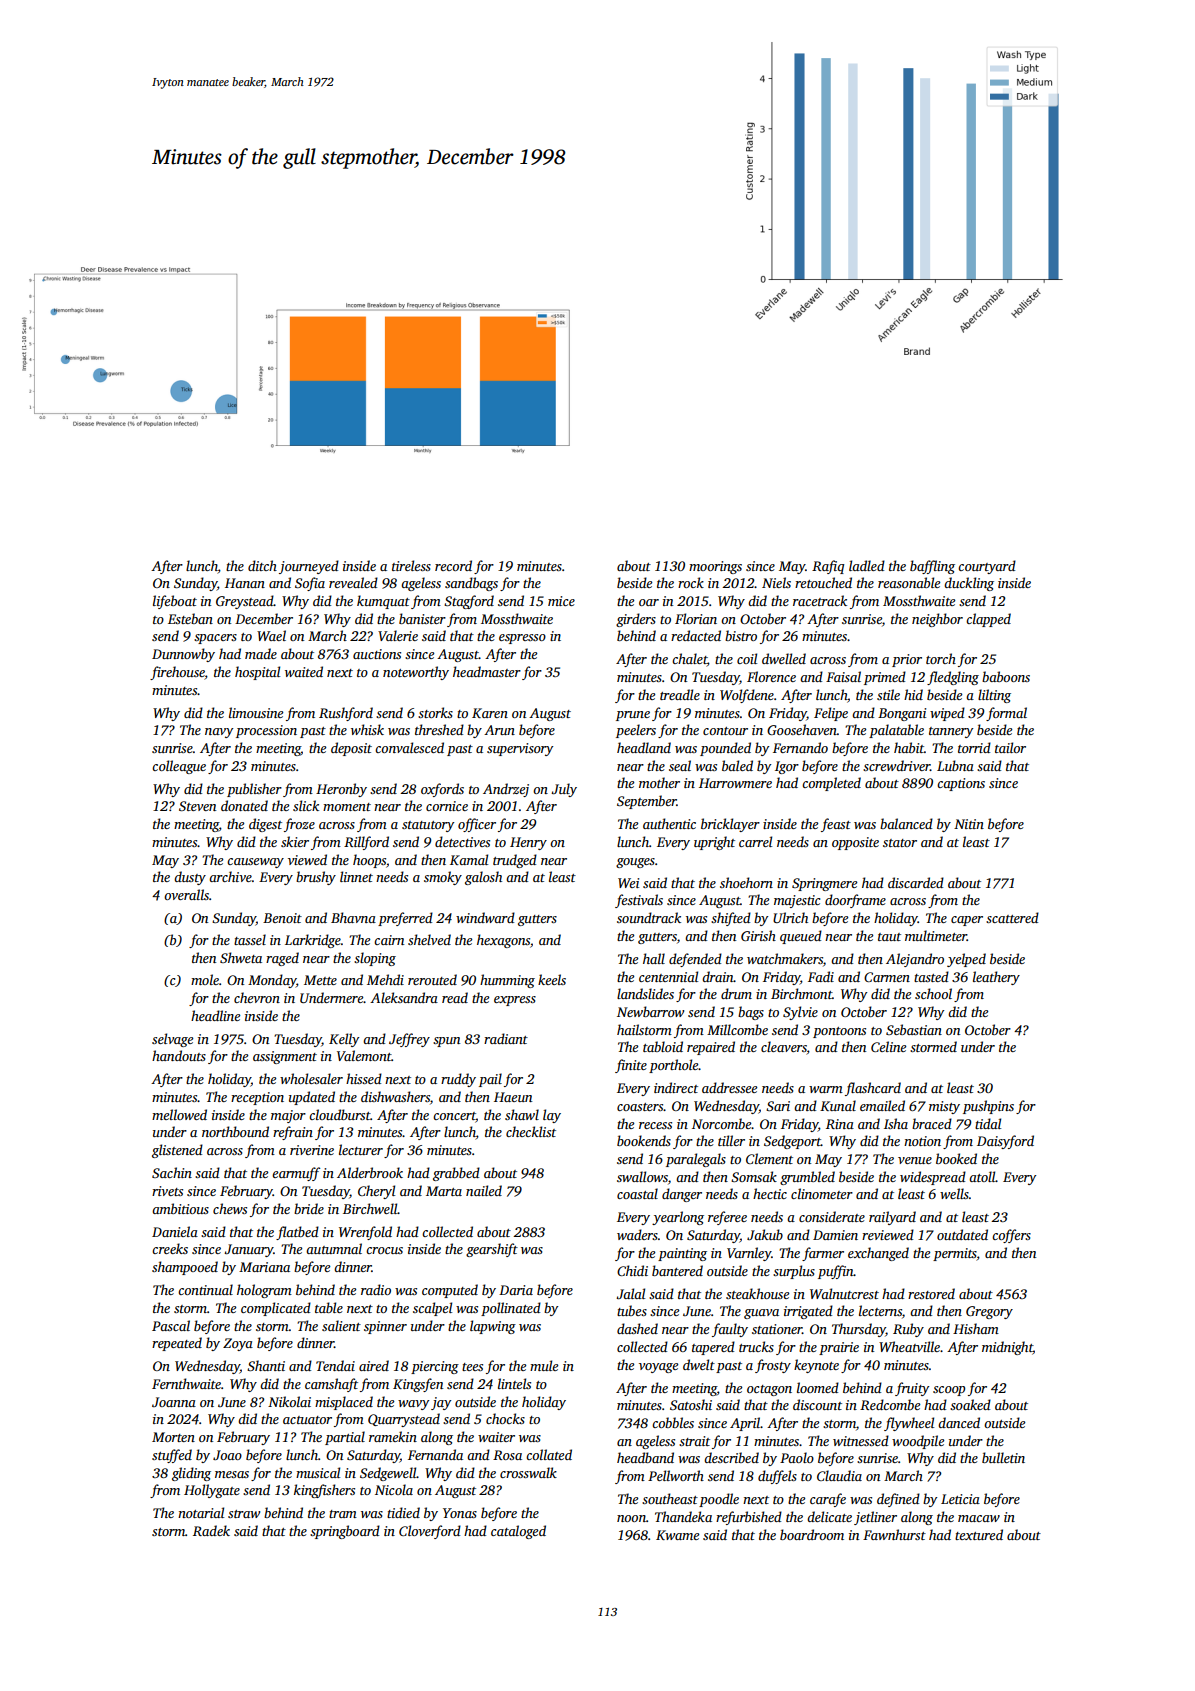 The width and height of the screenshot is (1195, 1691). What do you see at coordinates (394, 1489) in the screenshot?
I see `Nicola` at bounding box center [394, 1489].
